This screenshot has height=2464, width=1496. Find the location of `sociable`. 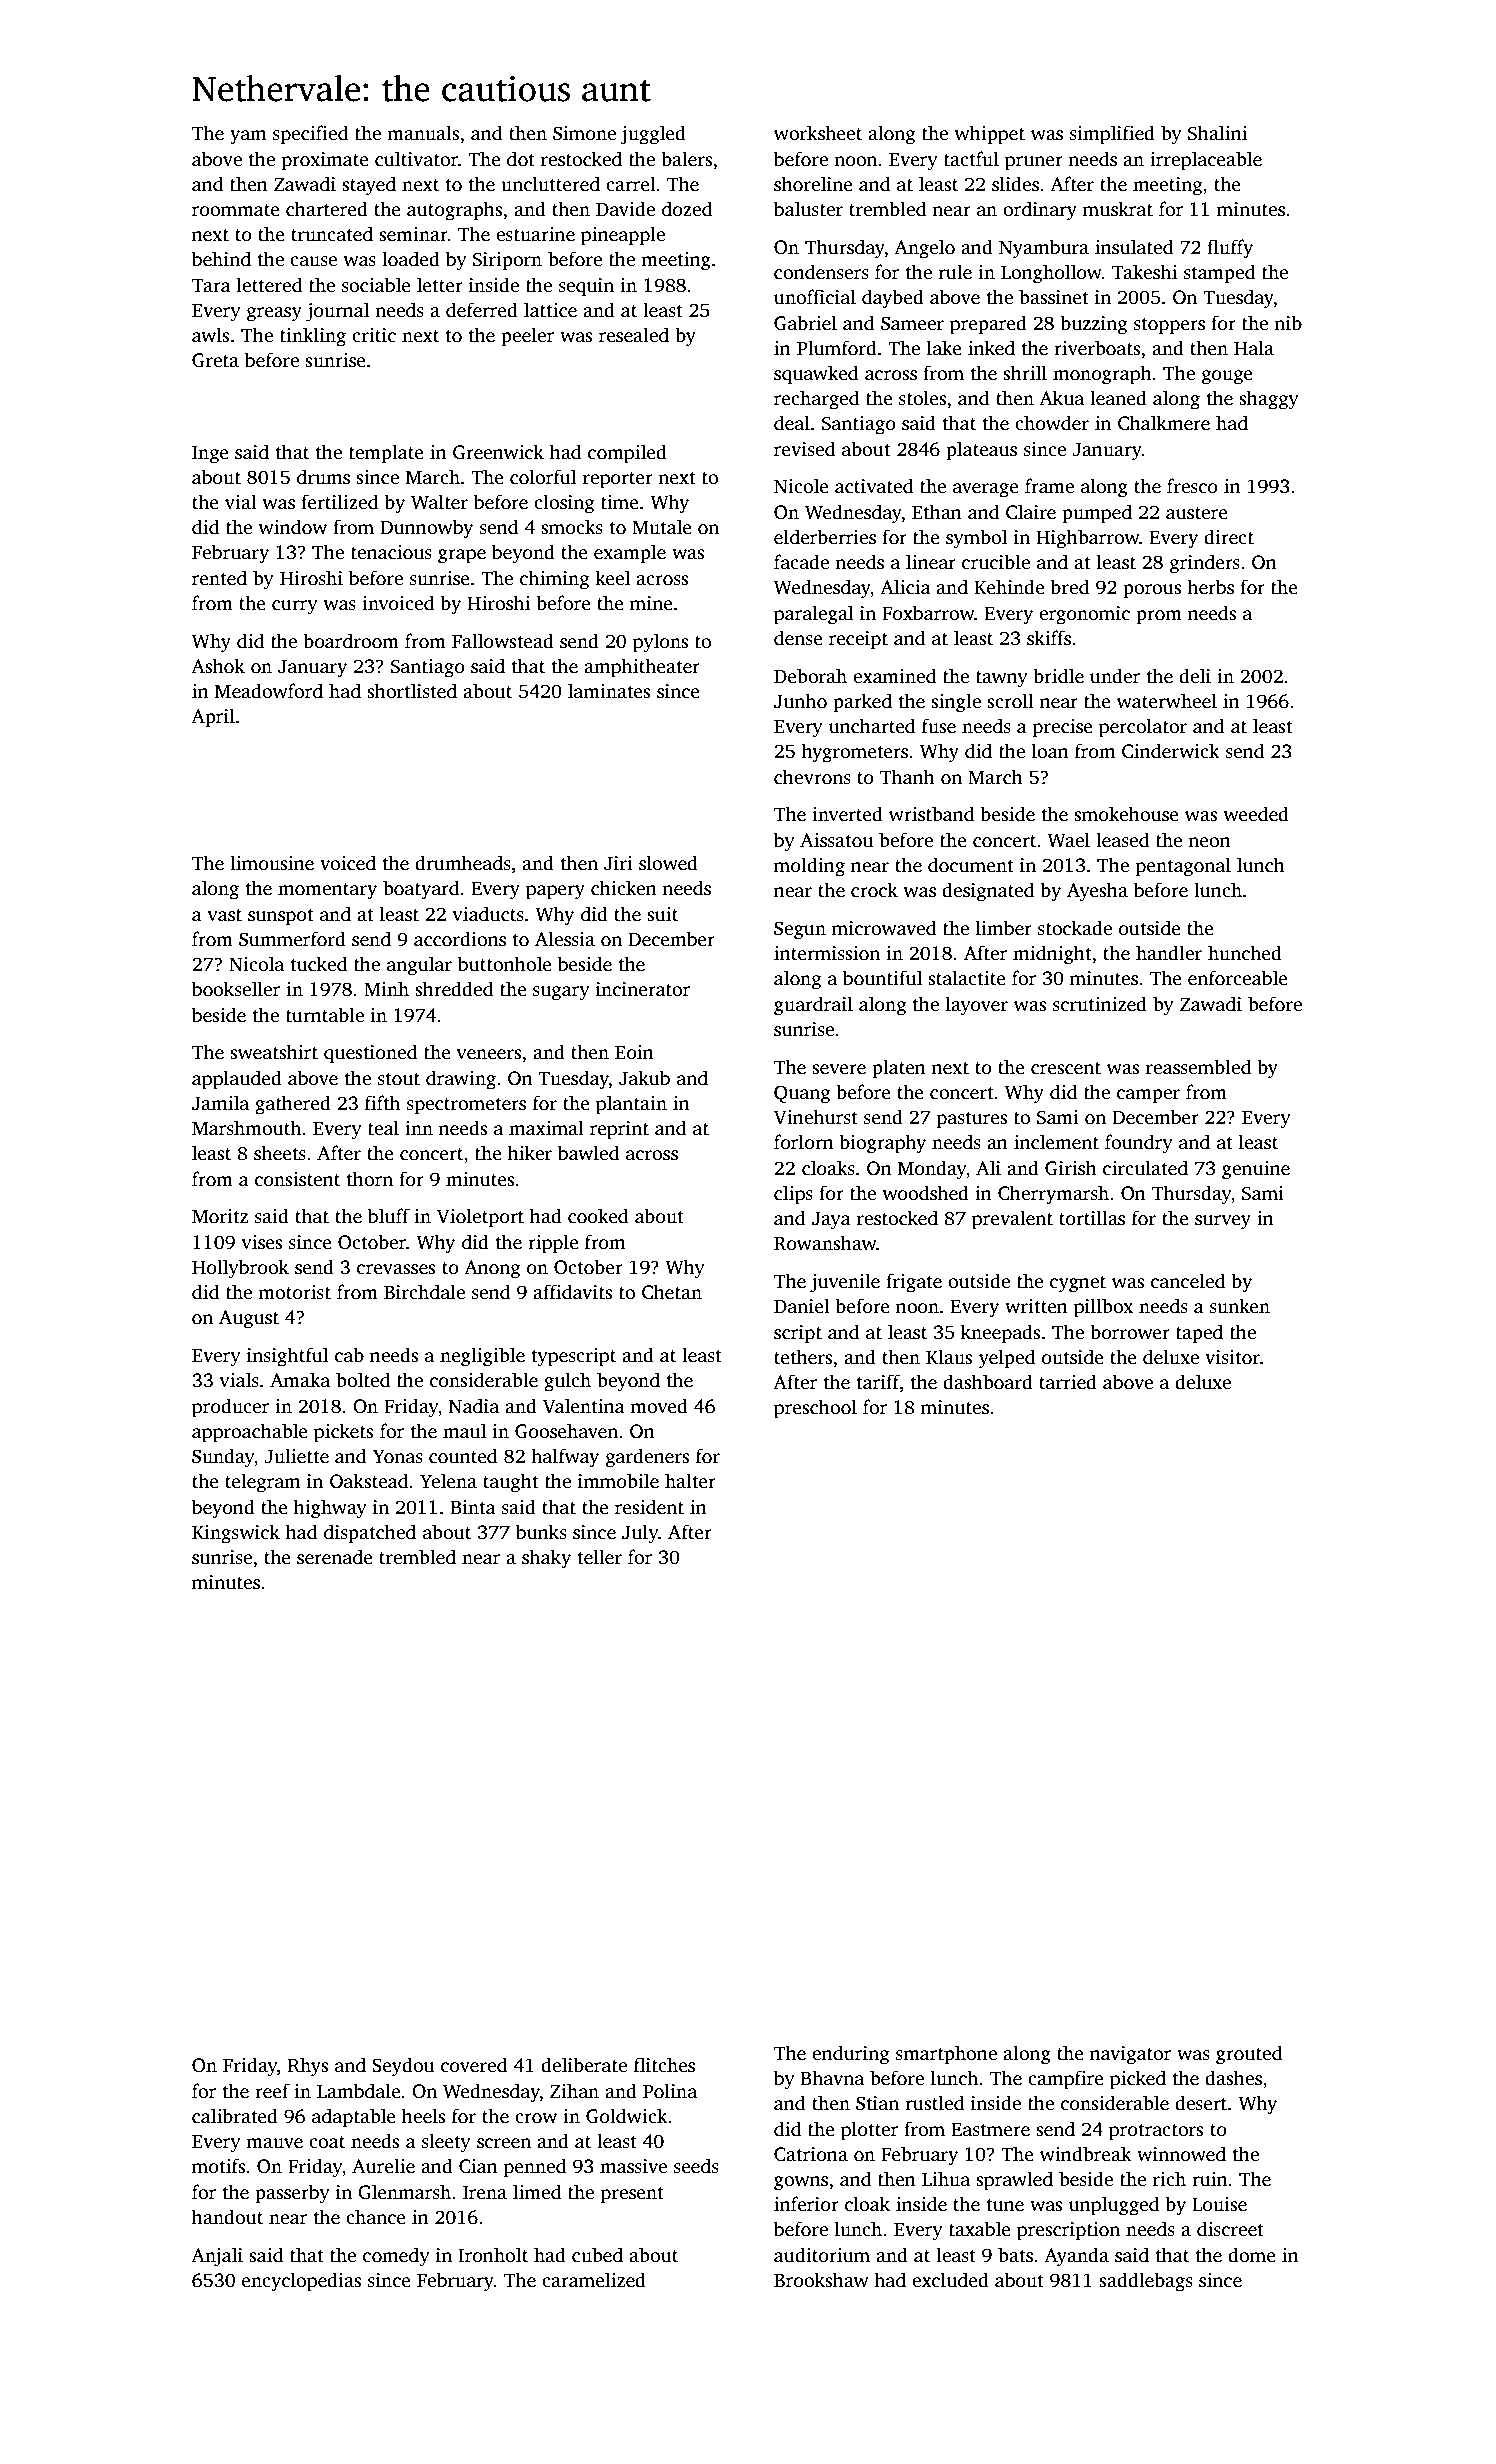

sociable is located at coordinates (376, 285).
